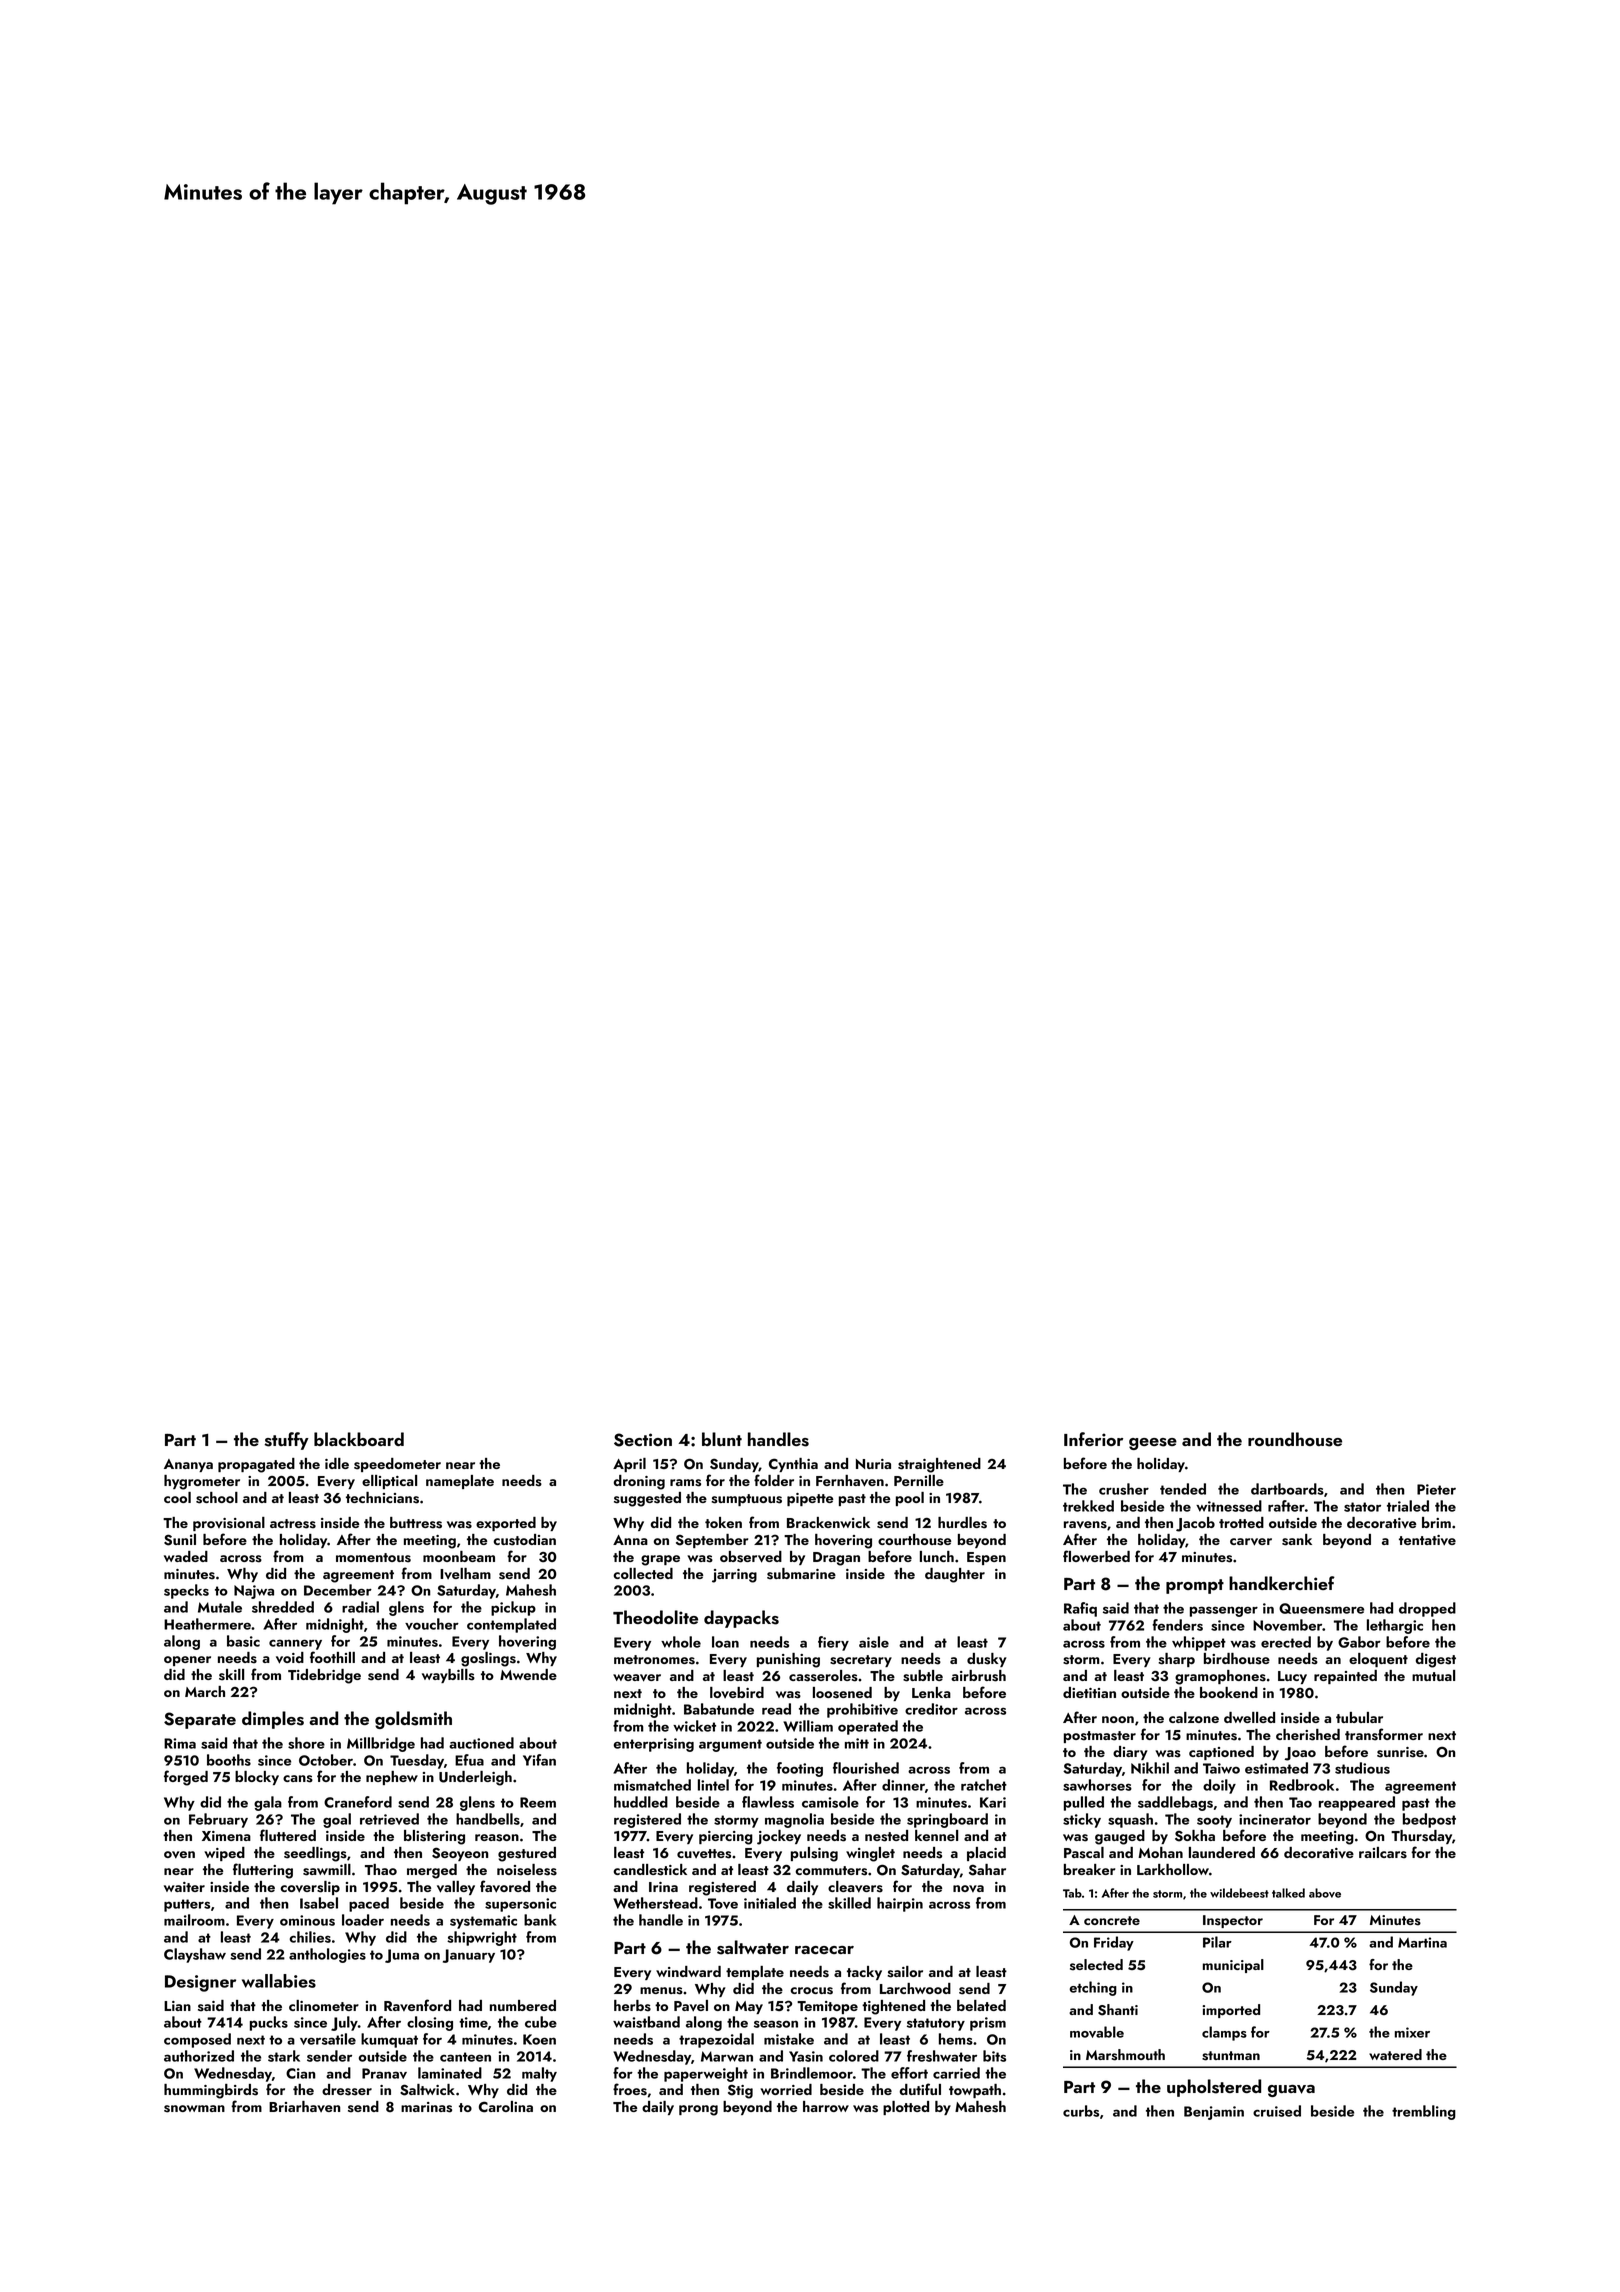  What do you see at coordinates (1114, 1943) in the document?
I see `Friday` at bounding box center [1114, 1943].
